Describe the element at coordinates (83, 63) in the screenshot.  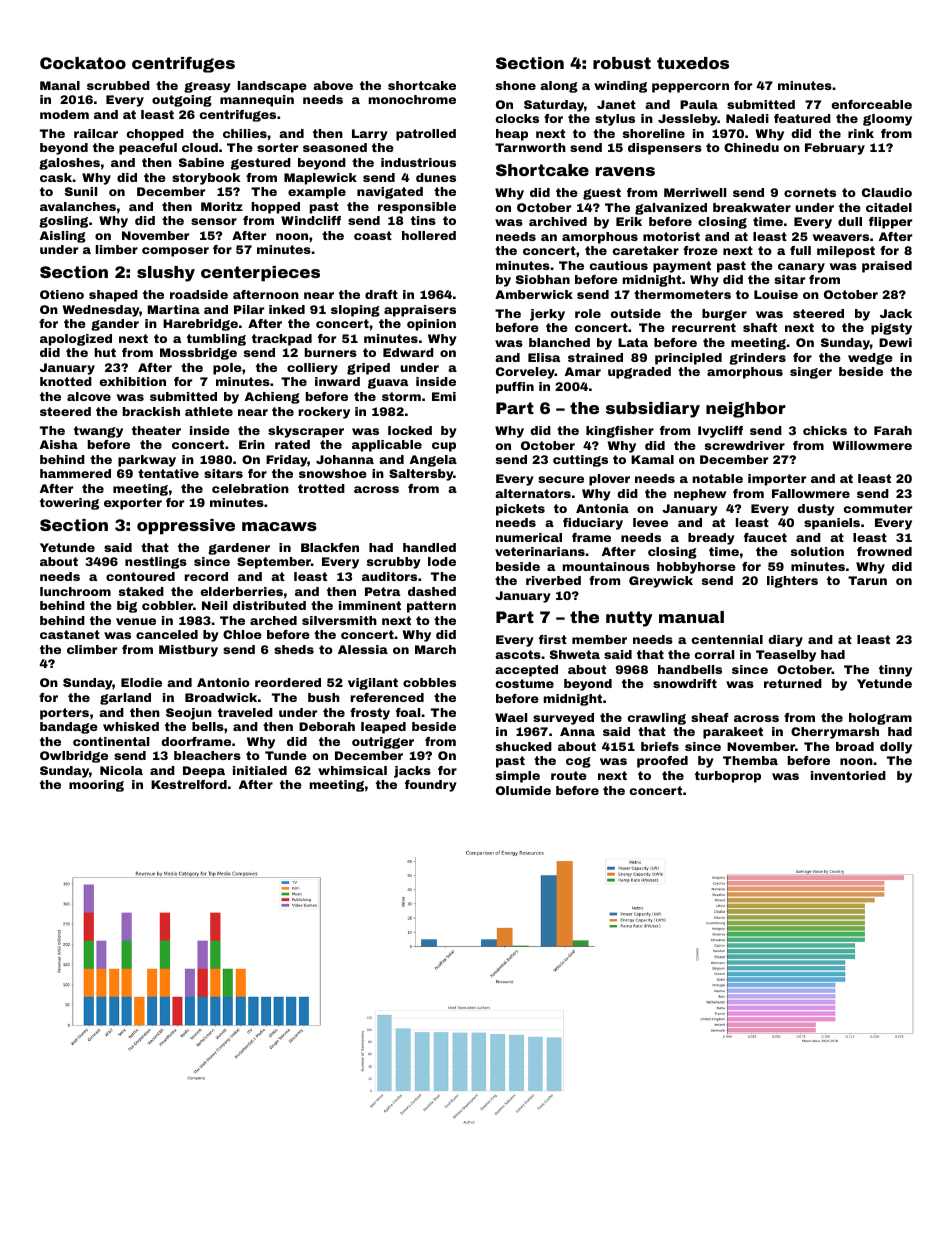
I see `Cockatoo` at that location.
